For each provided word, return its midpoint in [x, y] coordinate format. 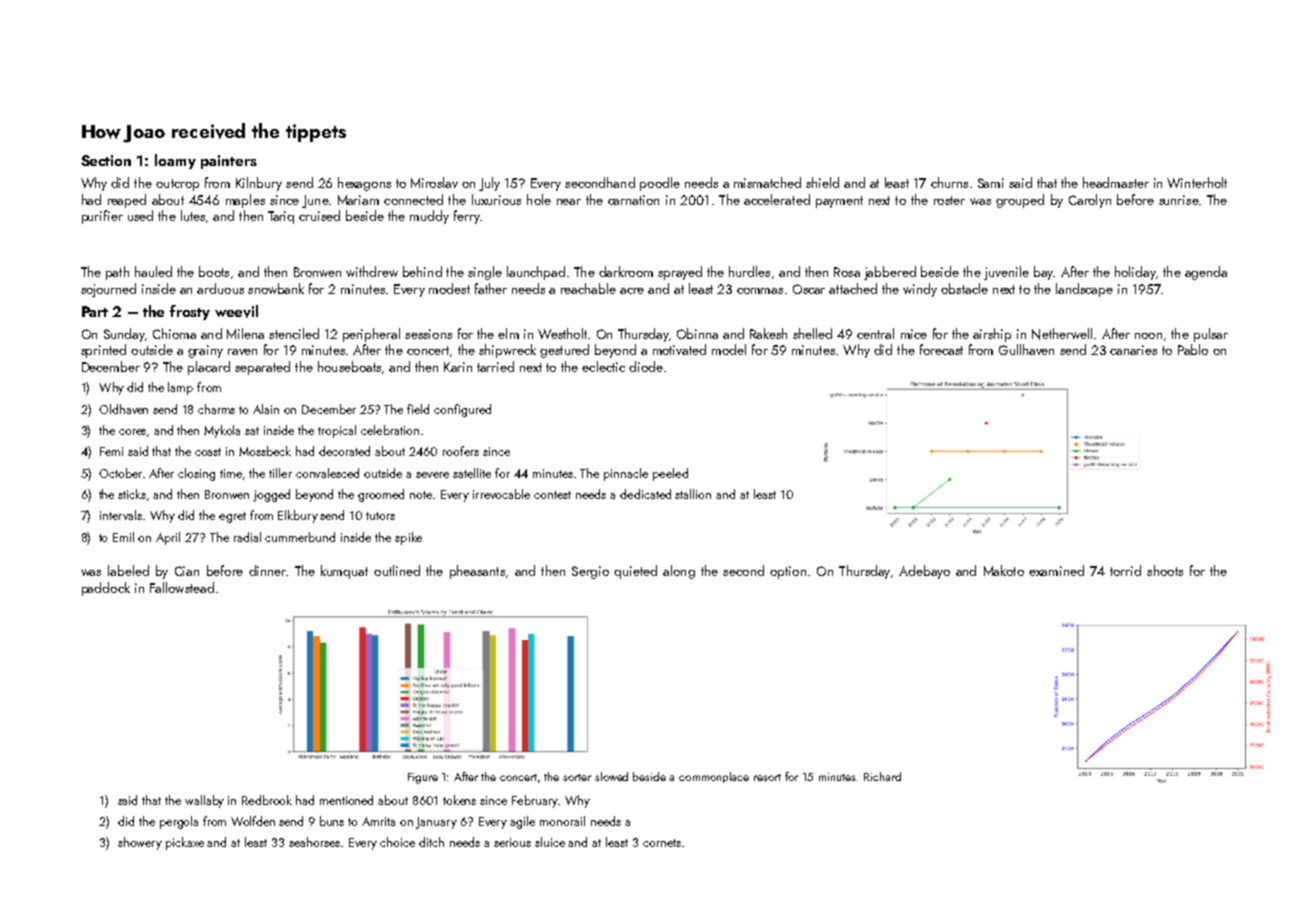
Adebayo [924, 572]
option [788, 572]
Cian [187, 571]
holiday [1135, 273]
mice [914, 334]
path [117, 273]
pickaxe [185, 843]
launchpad [536, 273]
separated [262, 368]
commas [760, 291]
